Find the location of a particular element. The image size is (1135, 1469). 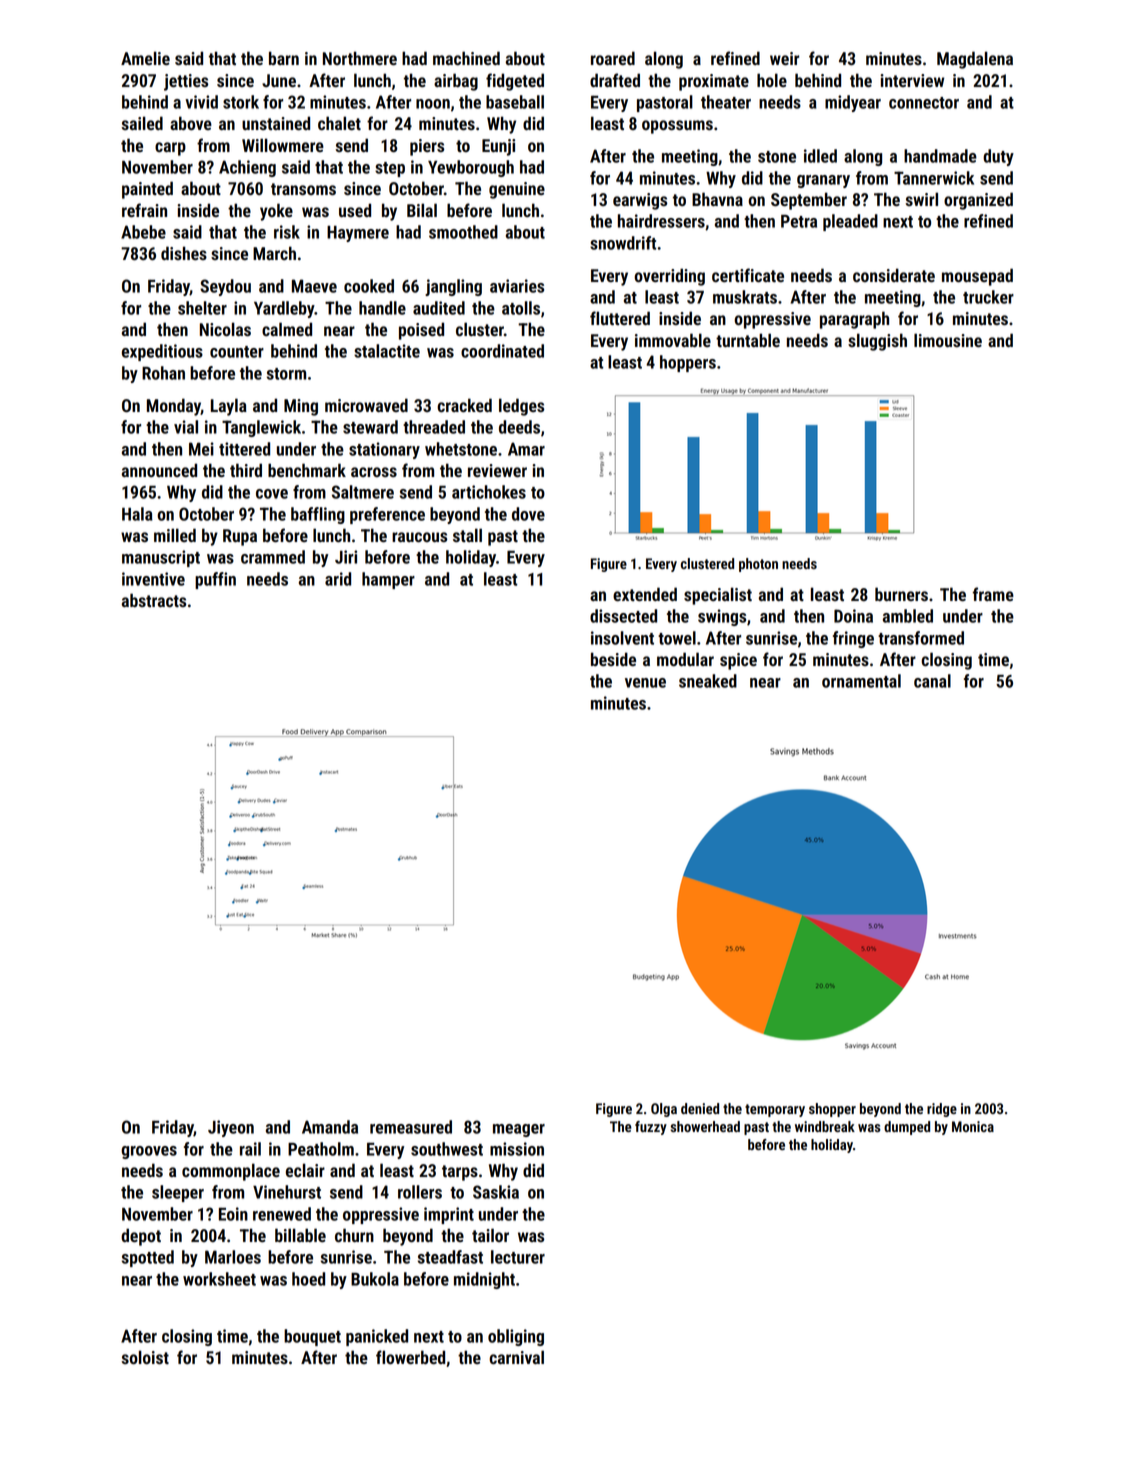

bouquet is located at coordinates (312, 1337).
